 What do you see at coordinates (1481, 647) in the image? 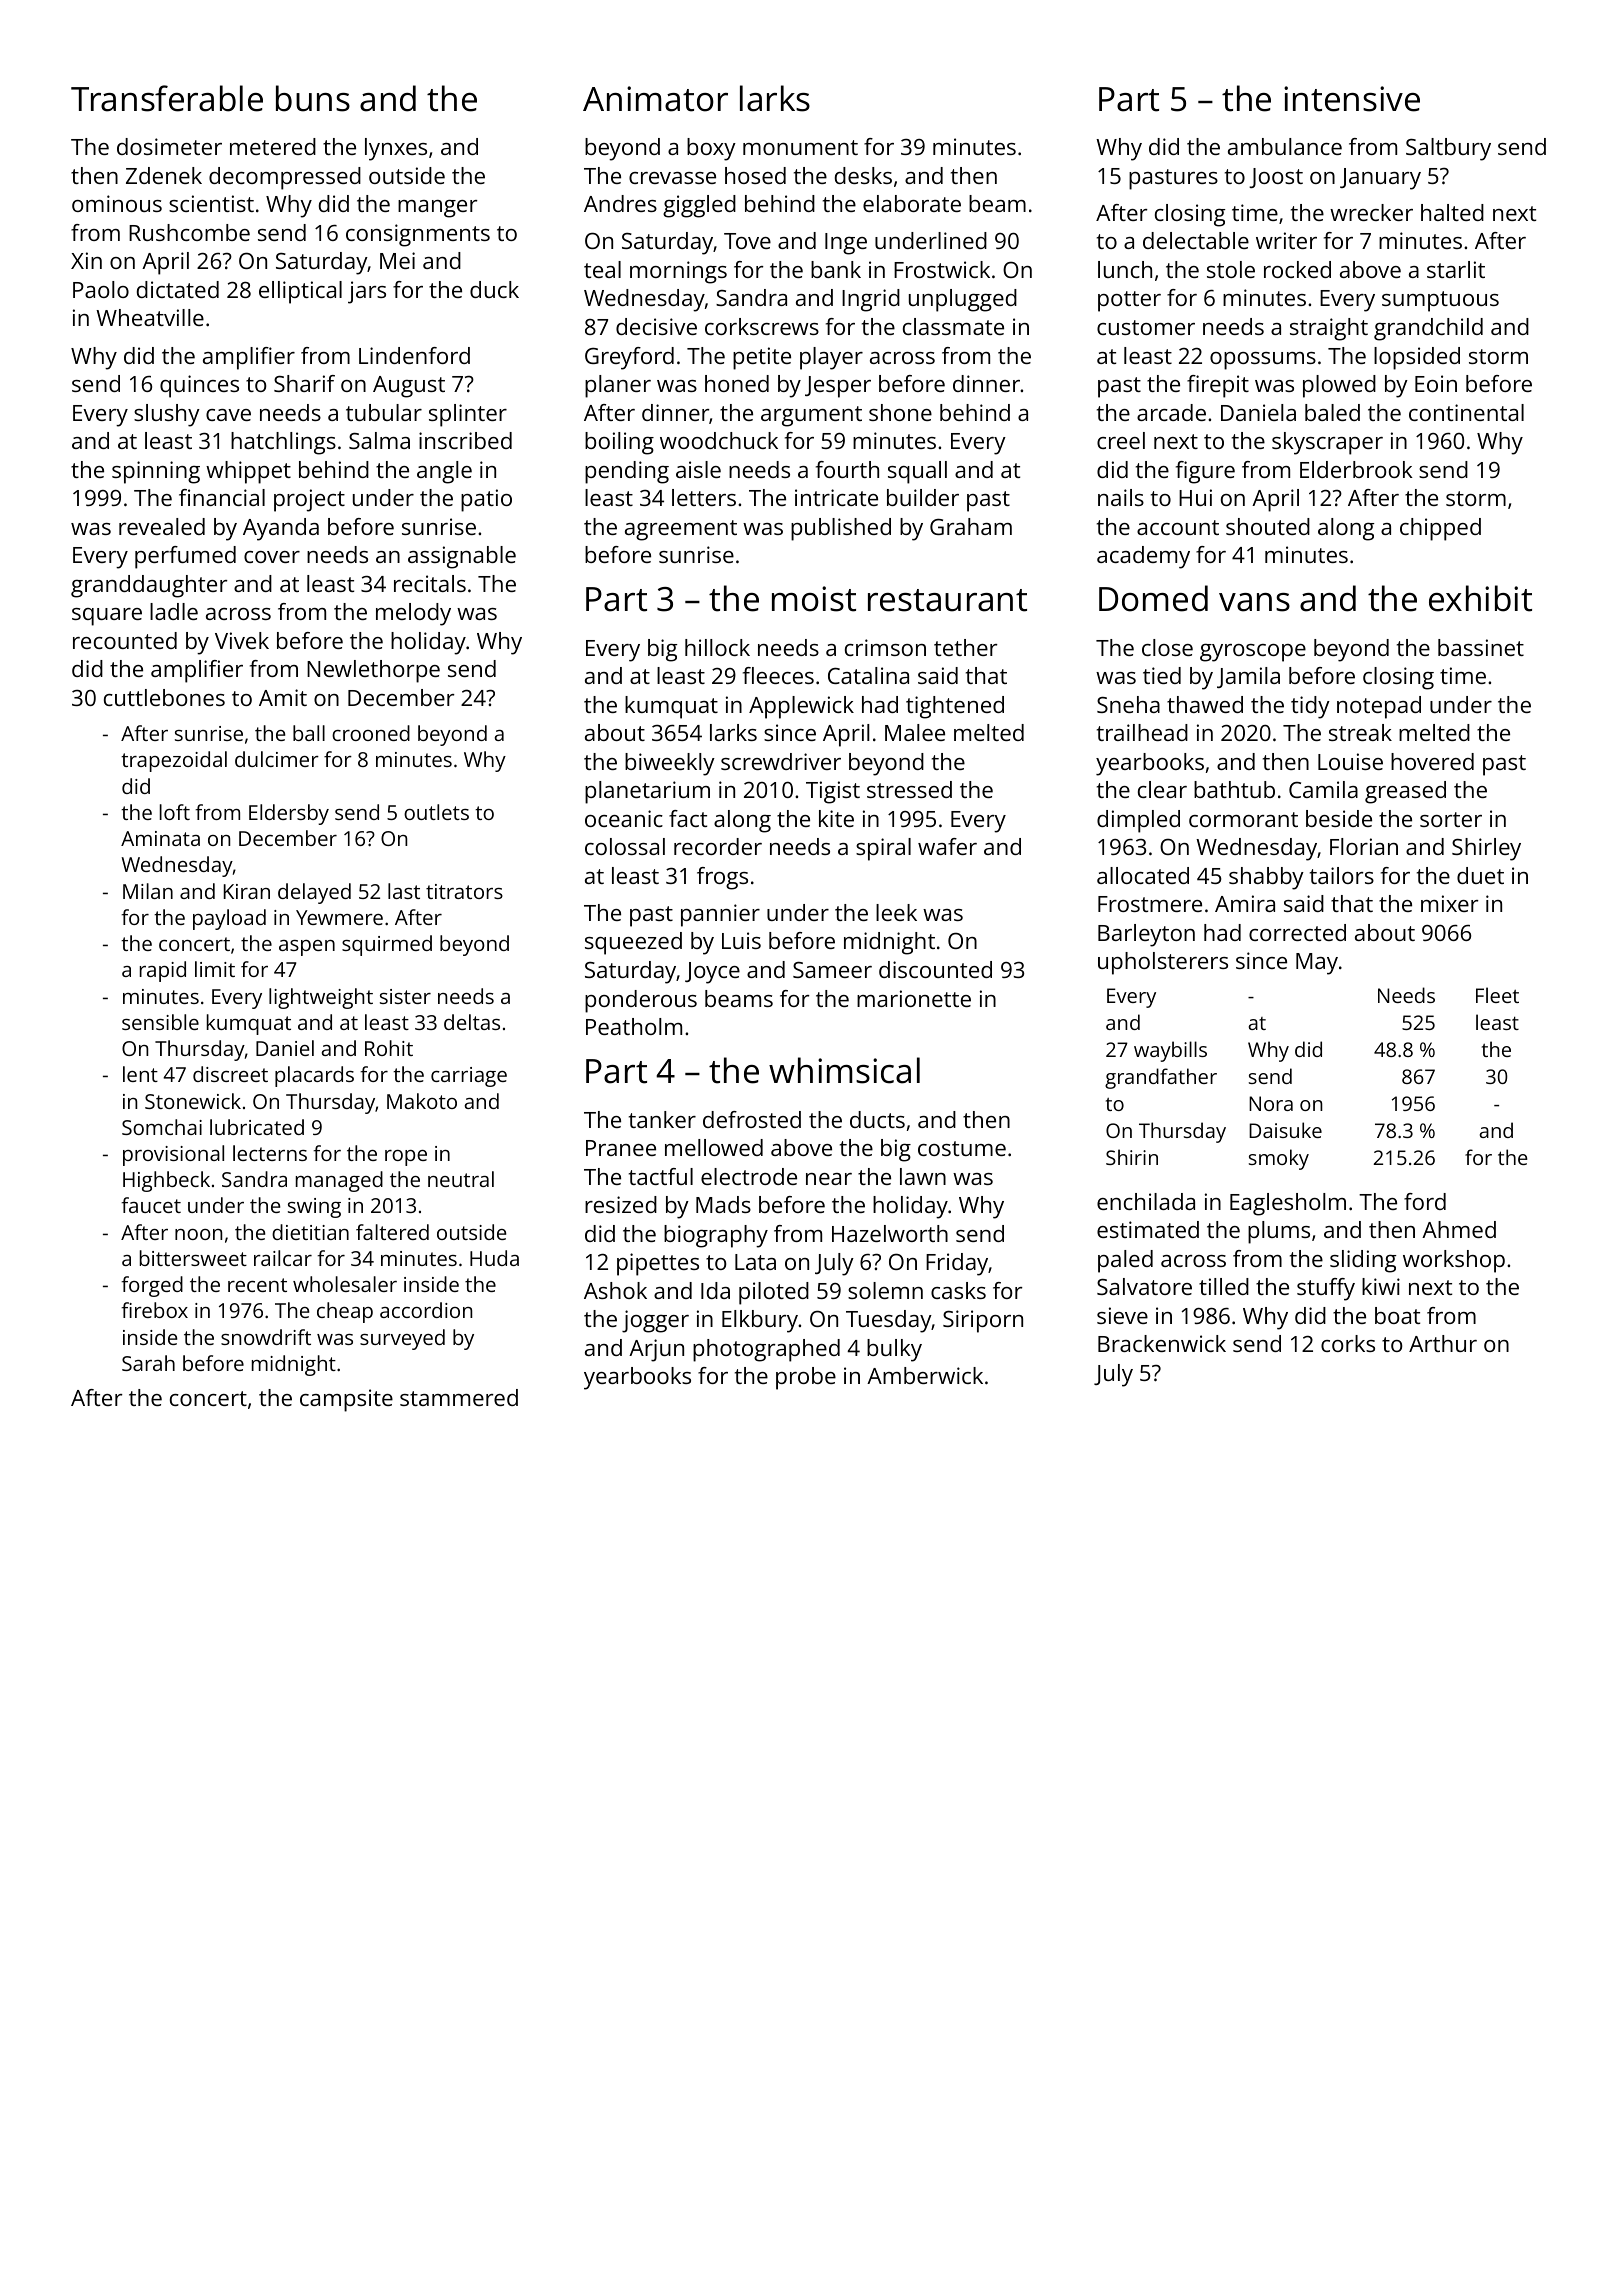
I see `bassinet` at bounding box center [1481, 647].
